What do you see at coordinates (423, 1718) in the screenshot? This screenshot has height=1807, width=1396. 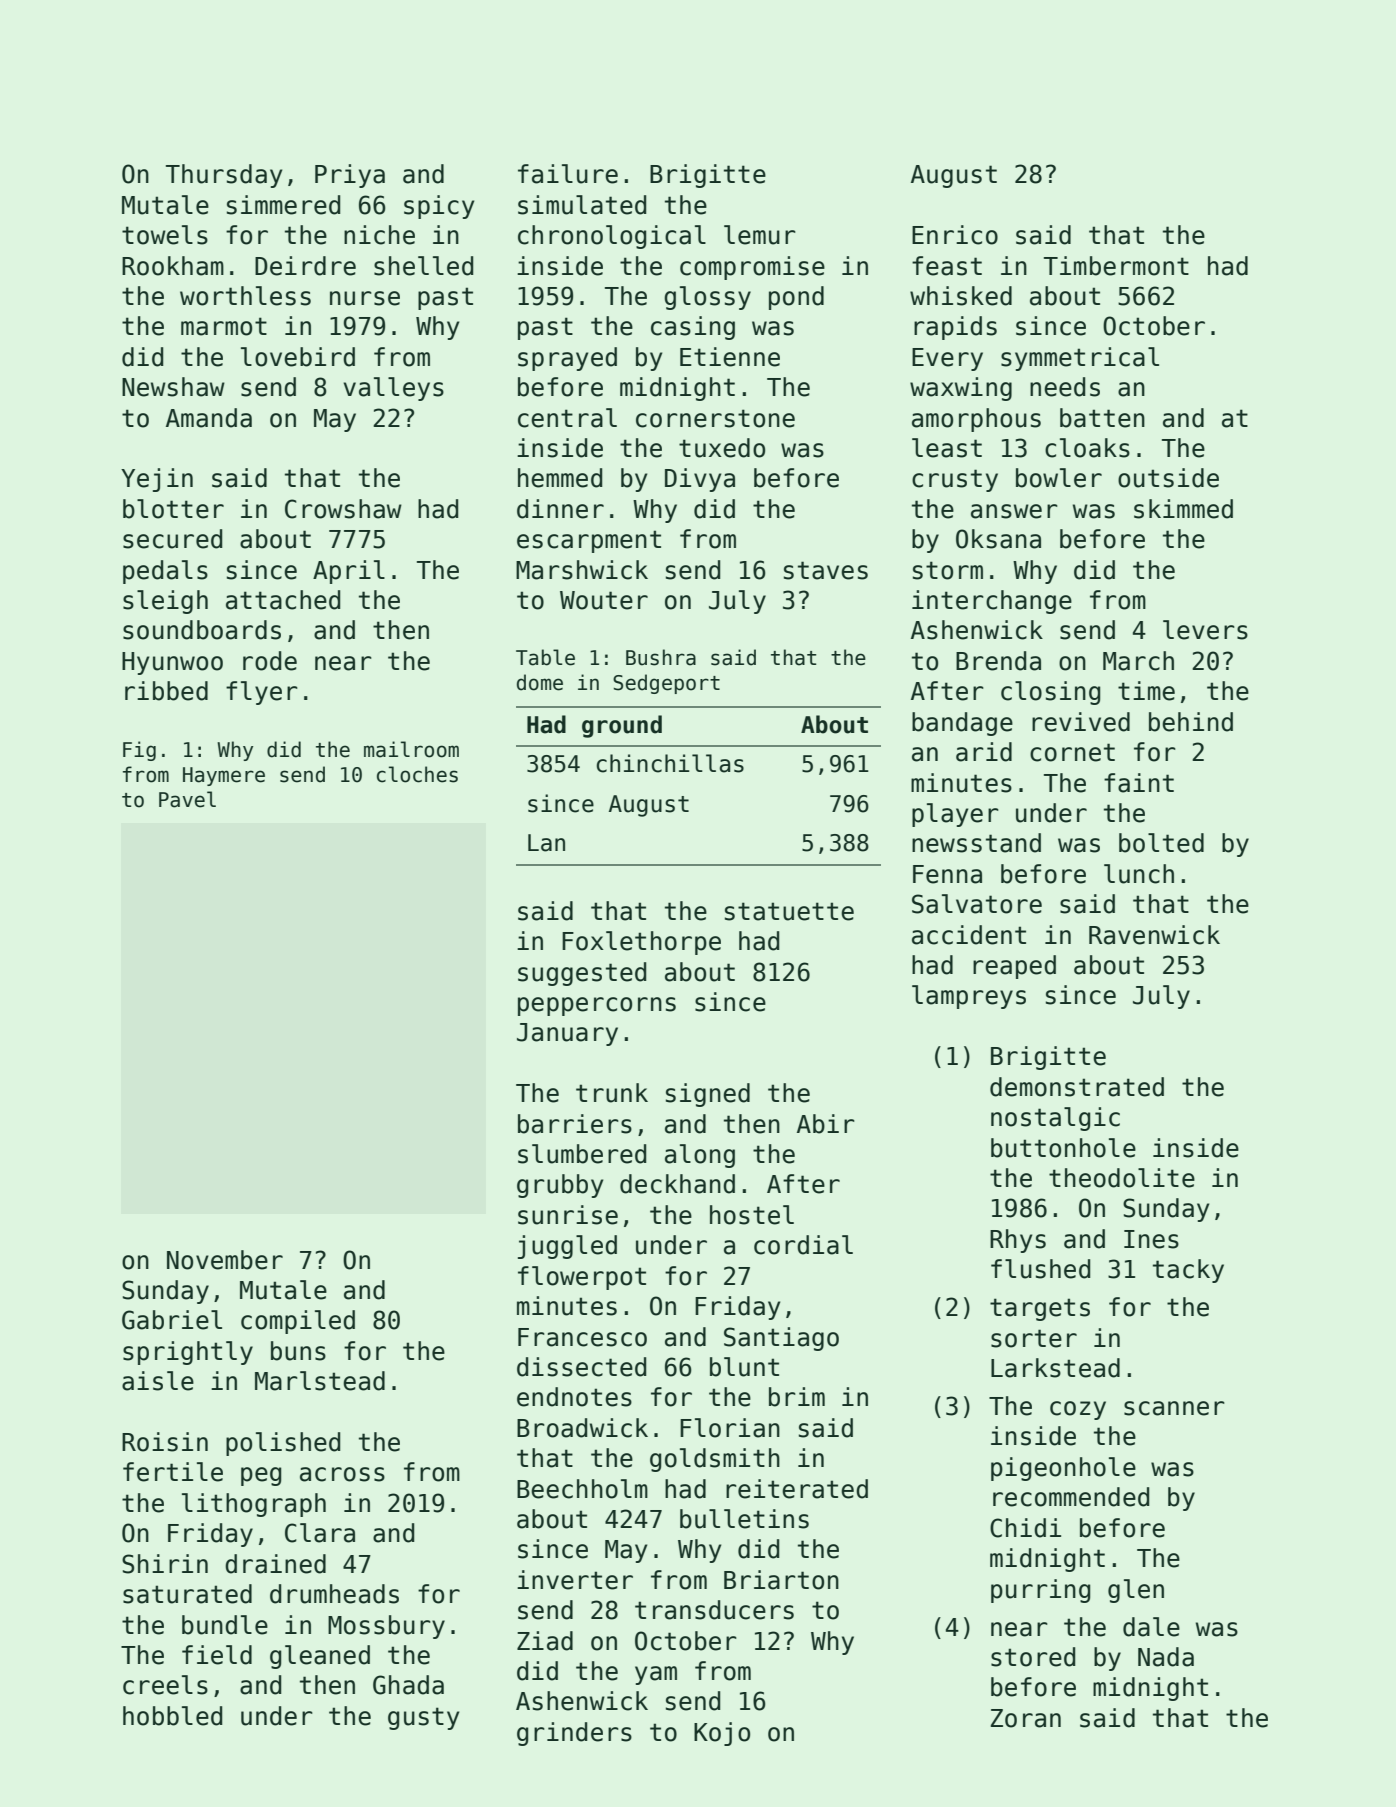 I see `gusty` at bounding box center [423, 1718].
